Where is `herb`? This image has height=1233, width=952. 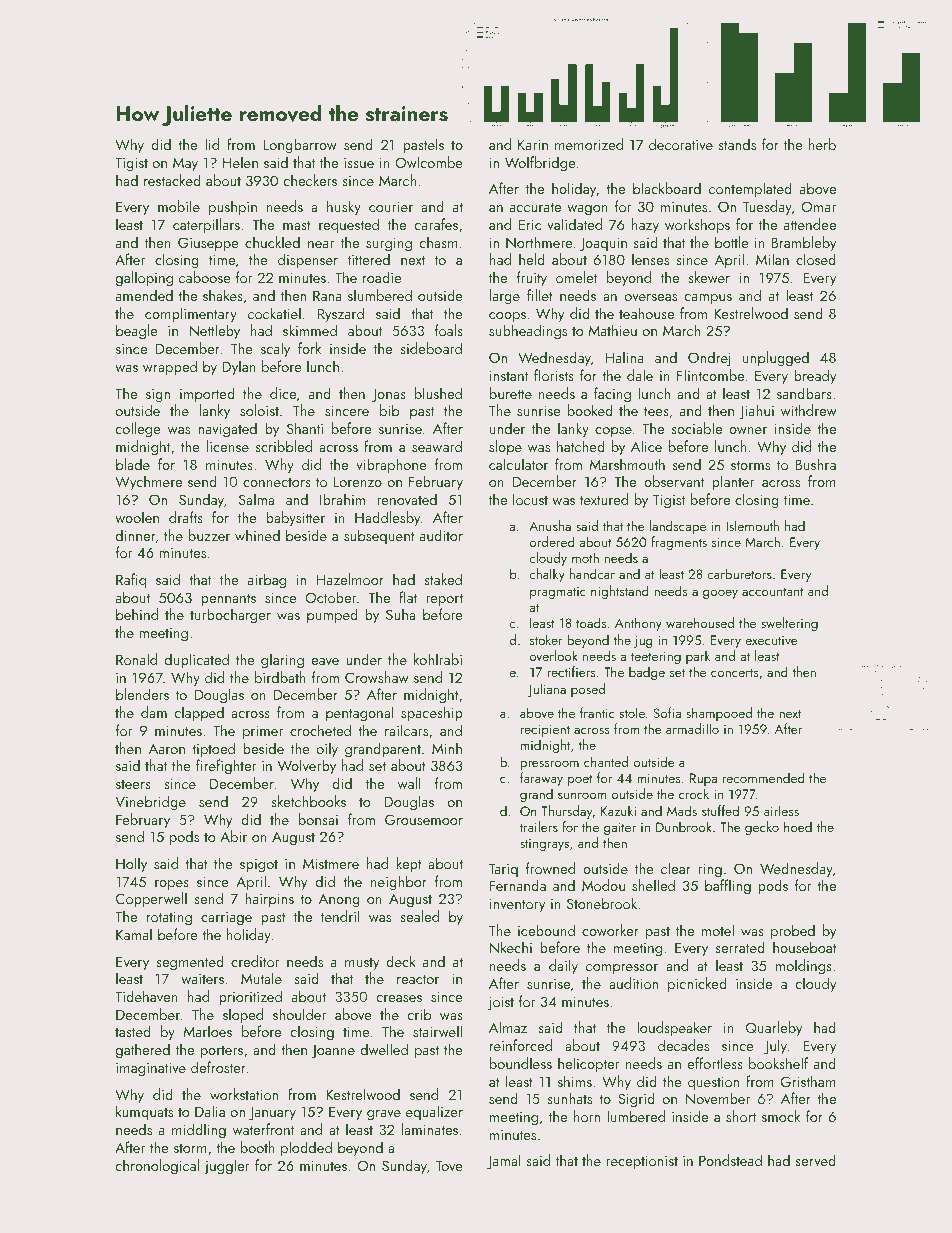 herb is located at coordinates (822, 144).
